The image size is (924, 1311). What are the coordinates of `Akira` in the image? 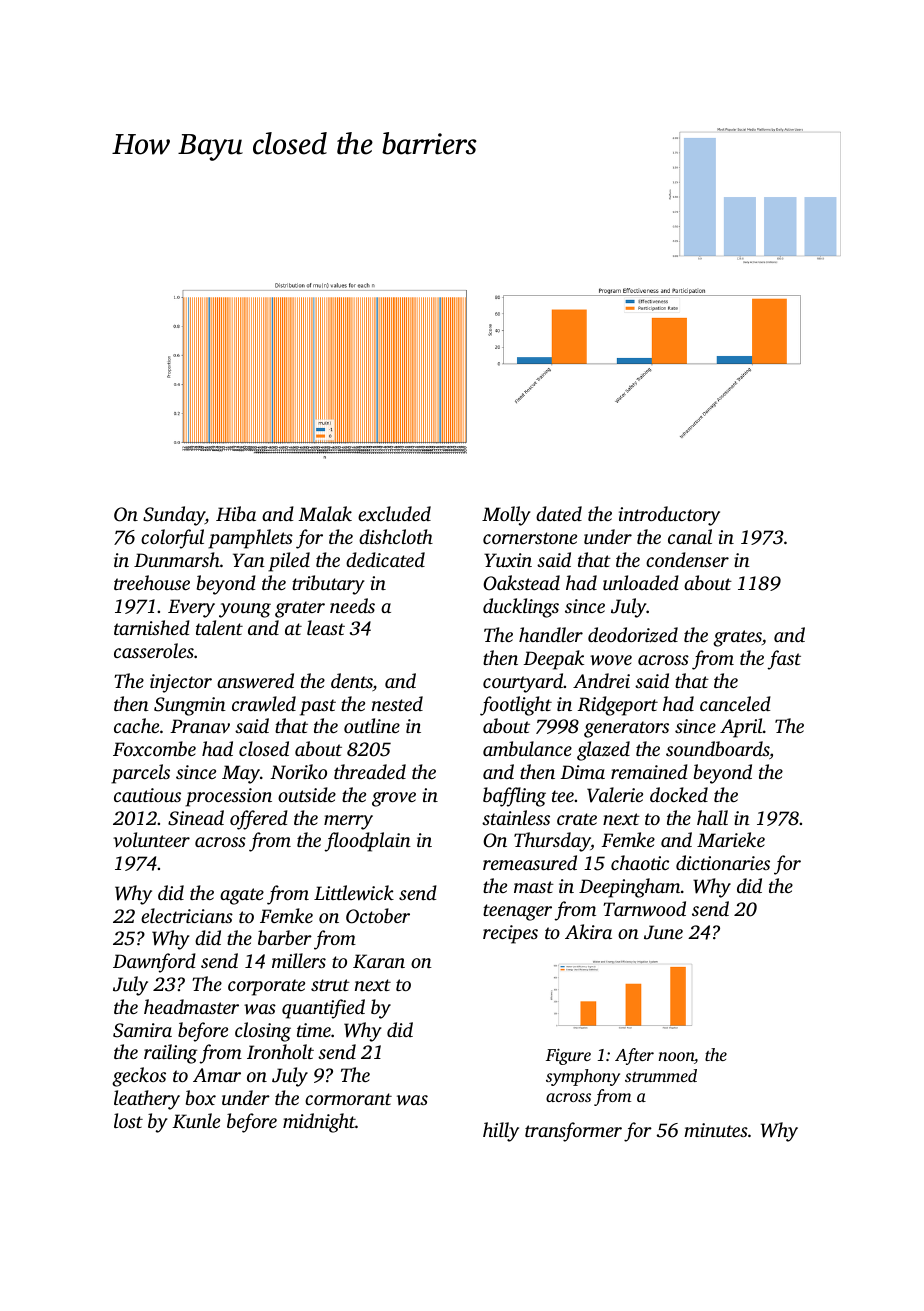 It's located at (588, 931).
